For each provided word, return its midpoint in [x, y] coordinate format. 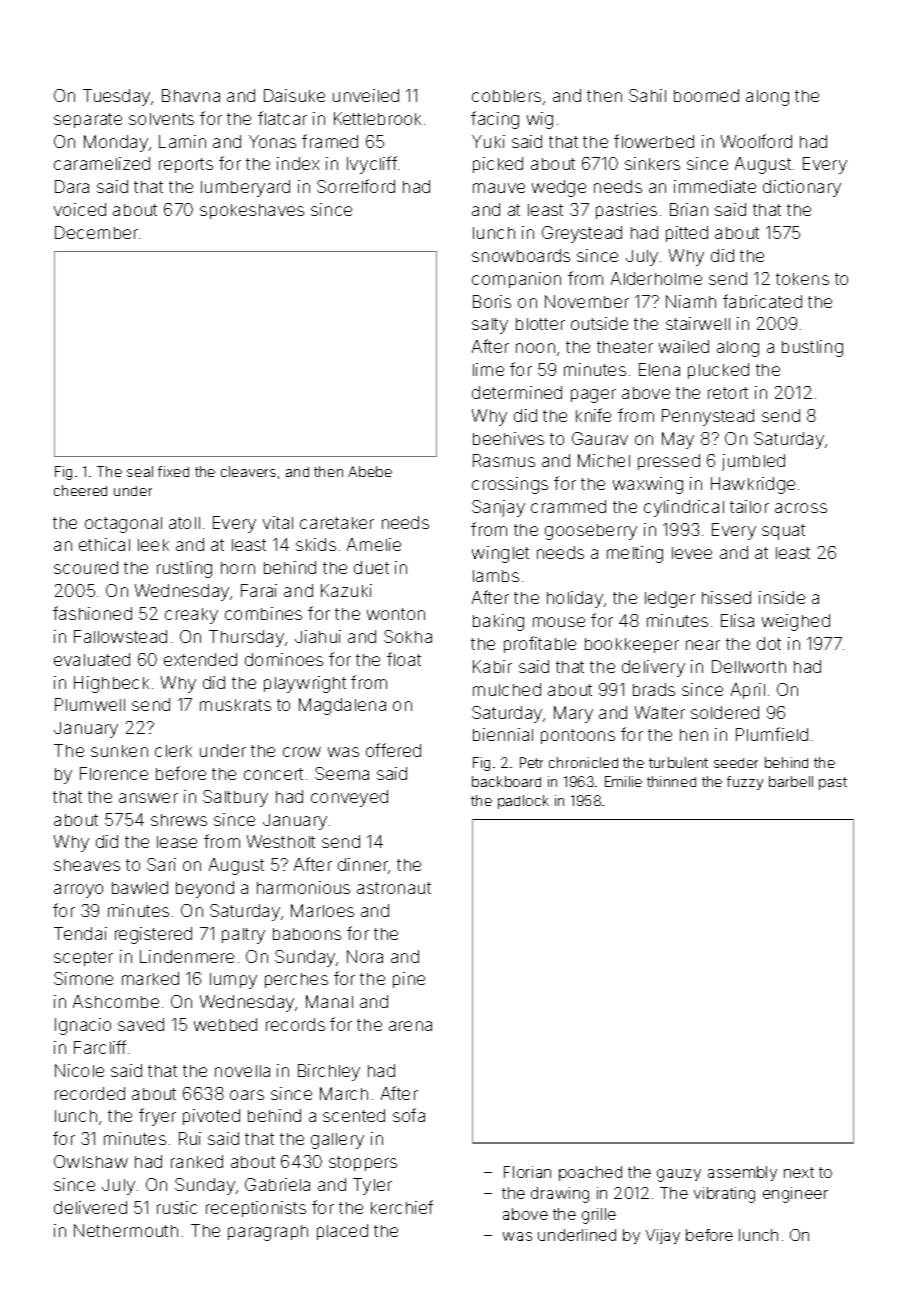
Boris [492, 301]
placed [342, 1232]
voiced [80, 209]
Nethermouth [126, 1230]
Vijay [663, 1236]
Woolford [756, 141]
